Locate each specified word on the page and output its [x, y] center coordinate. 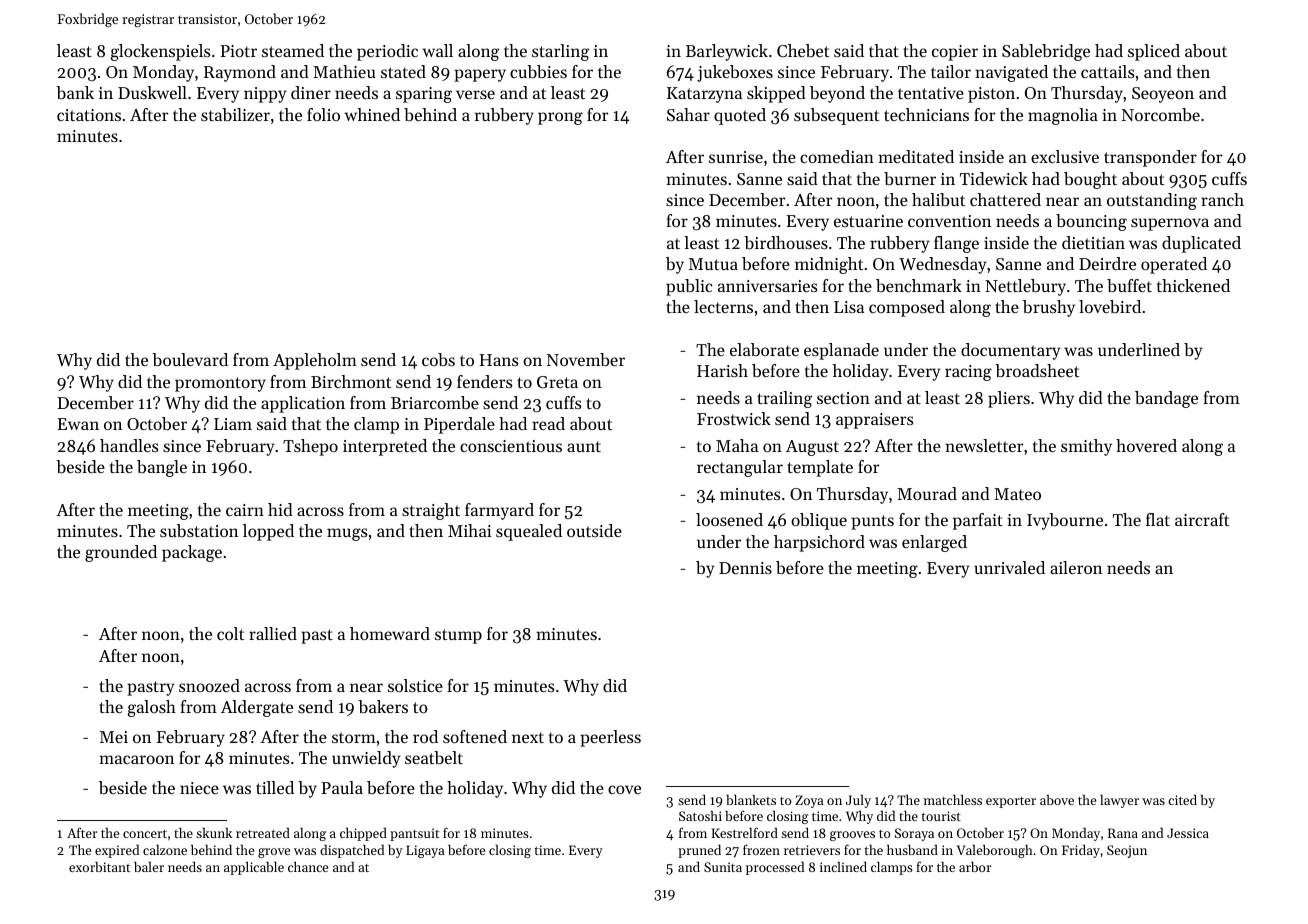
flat [1158, 519]
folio [323, 114]
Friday [1081, 851]
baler [149, 867]
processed [775, 868]
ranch [1222, 199]
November [586, 359]
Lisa [849, 307]
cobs [438, 359]
